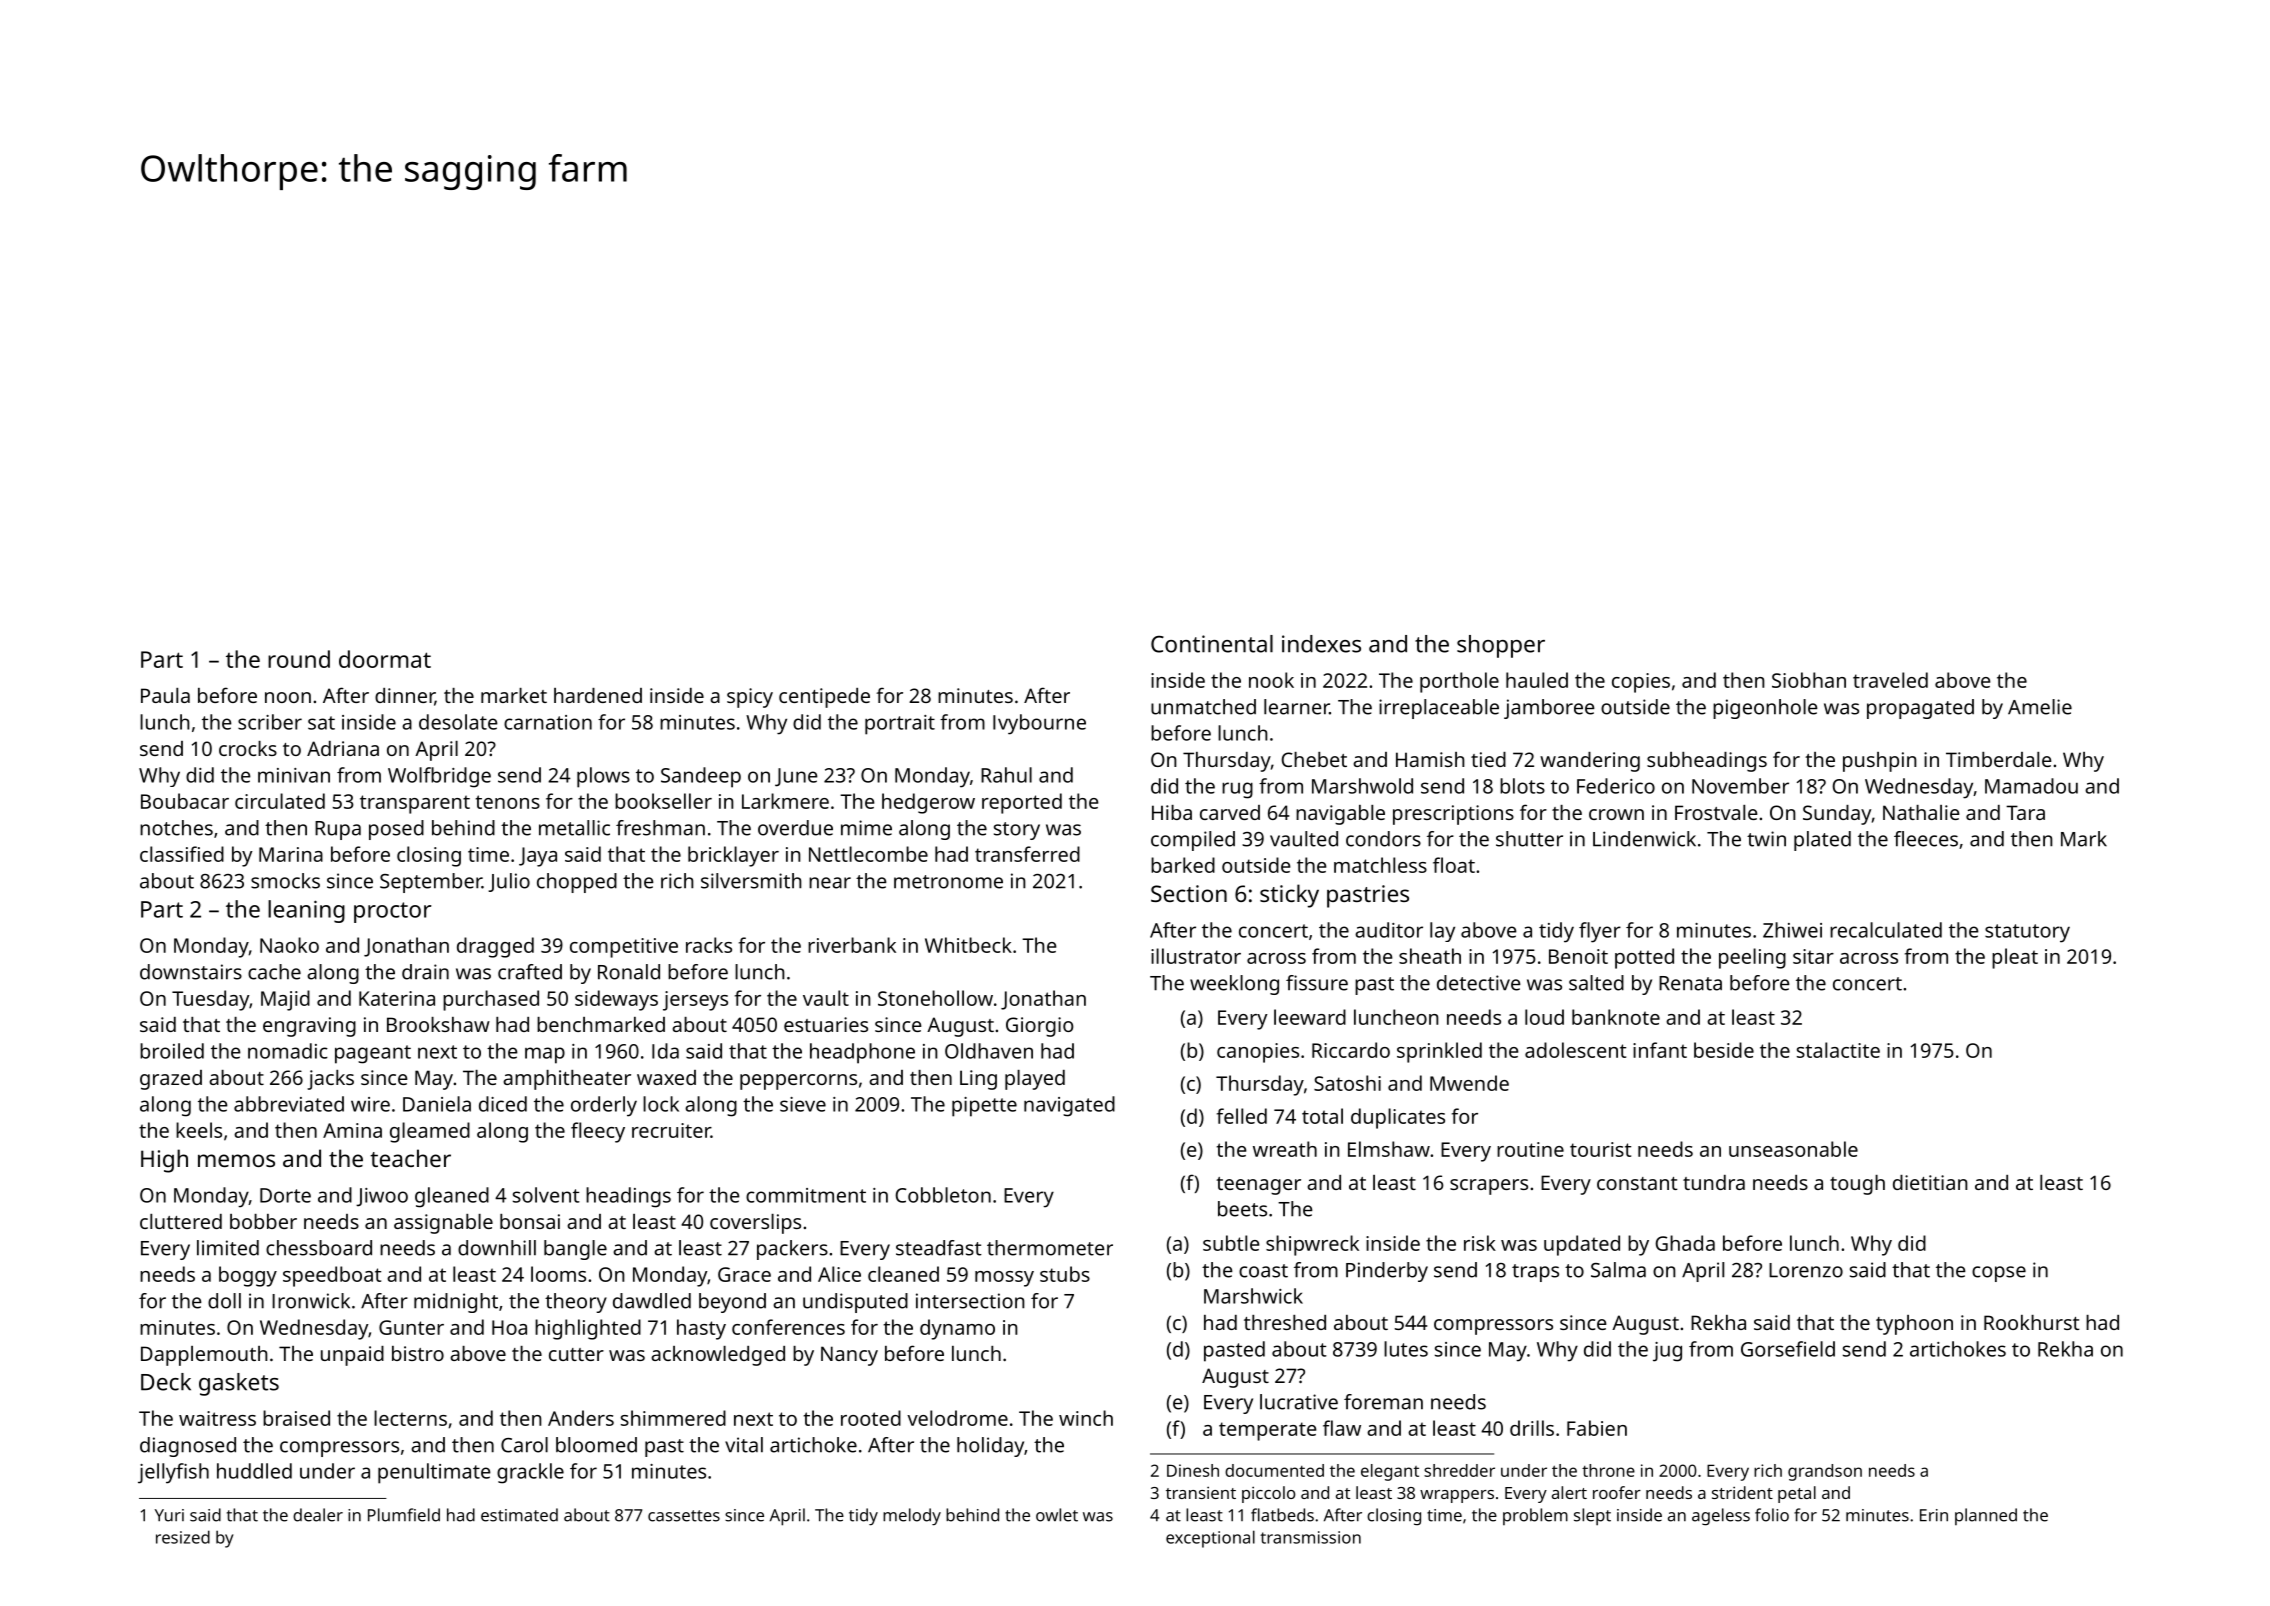  I want to click on cluttered, so click(181, 1221).
